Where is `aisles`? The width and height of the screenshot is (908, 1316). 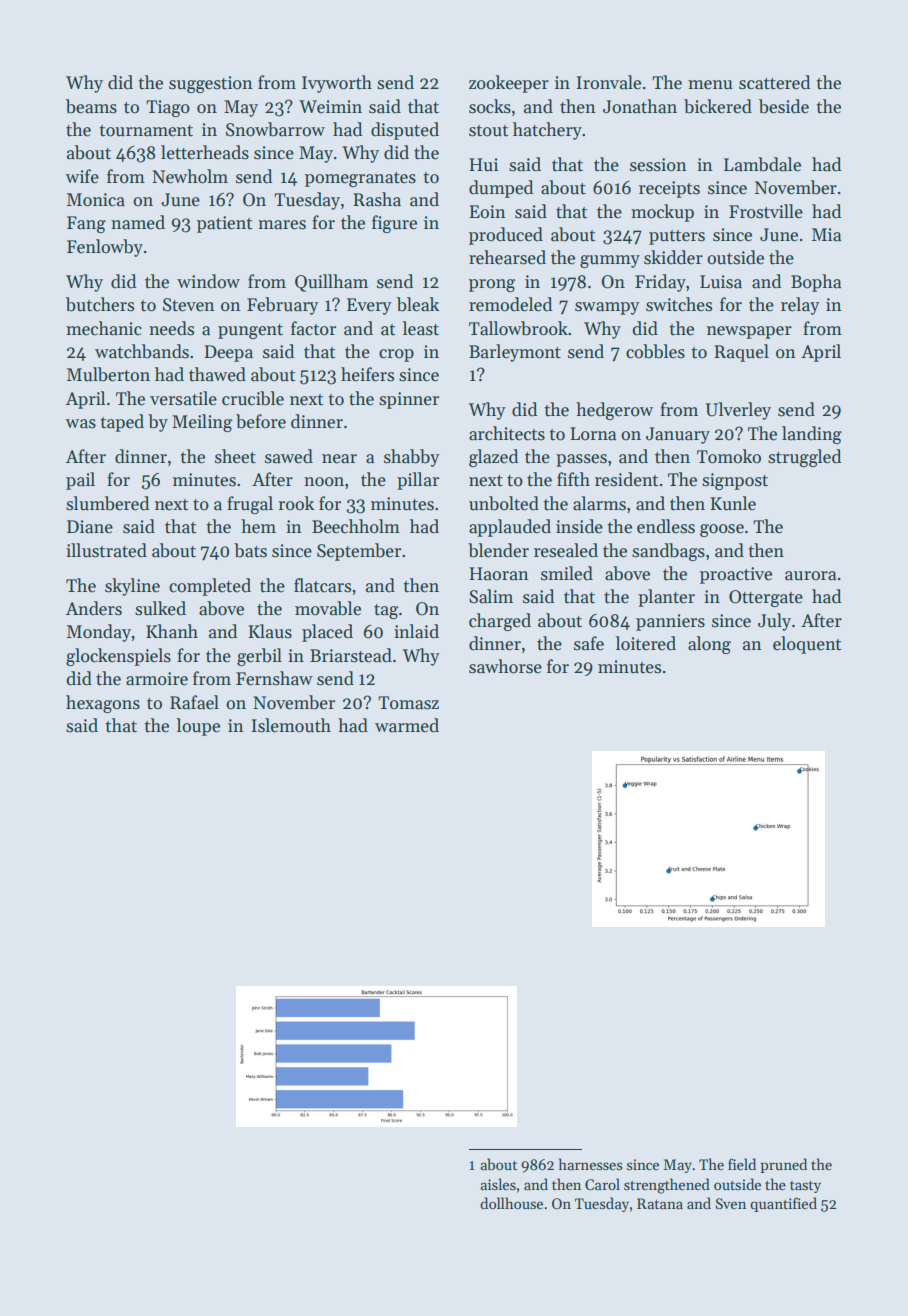 aisles is located at coordinates (498, 1184).
